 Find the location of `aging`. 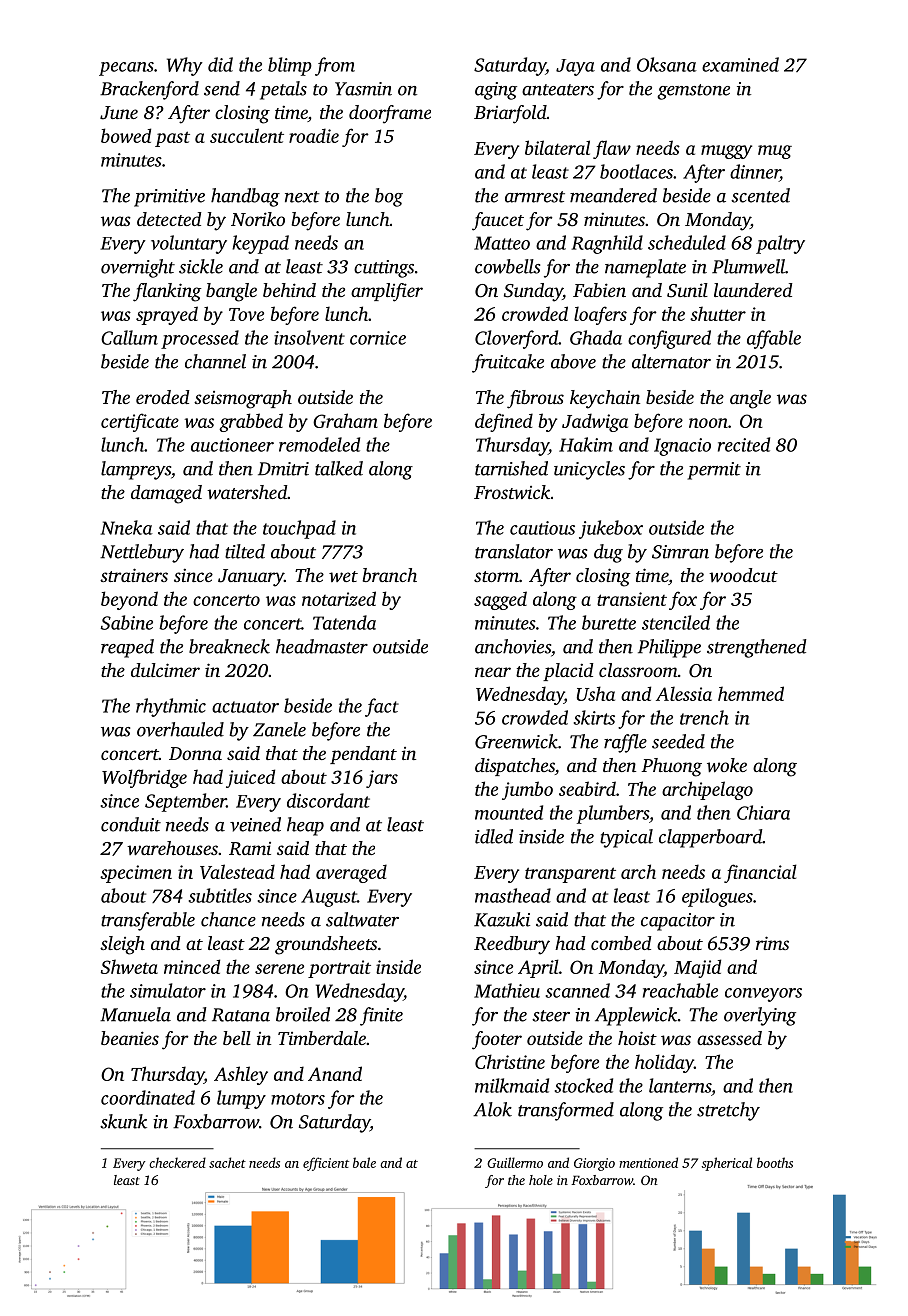

aging is located at coordinates (496, 91).
